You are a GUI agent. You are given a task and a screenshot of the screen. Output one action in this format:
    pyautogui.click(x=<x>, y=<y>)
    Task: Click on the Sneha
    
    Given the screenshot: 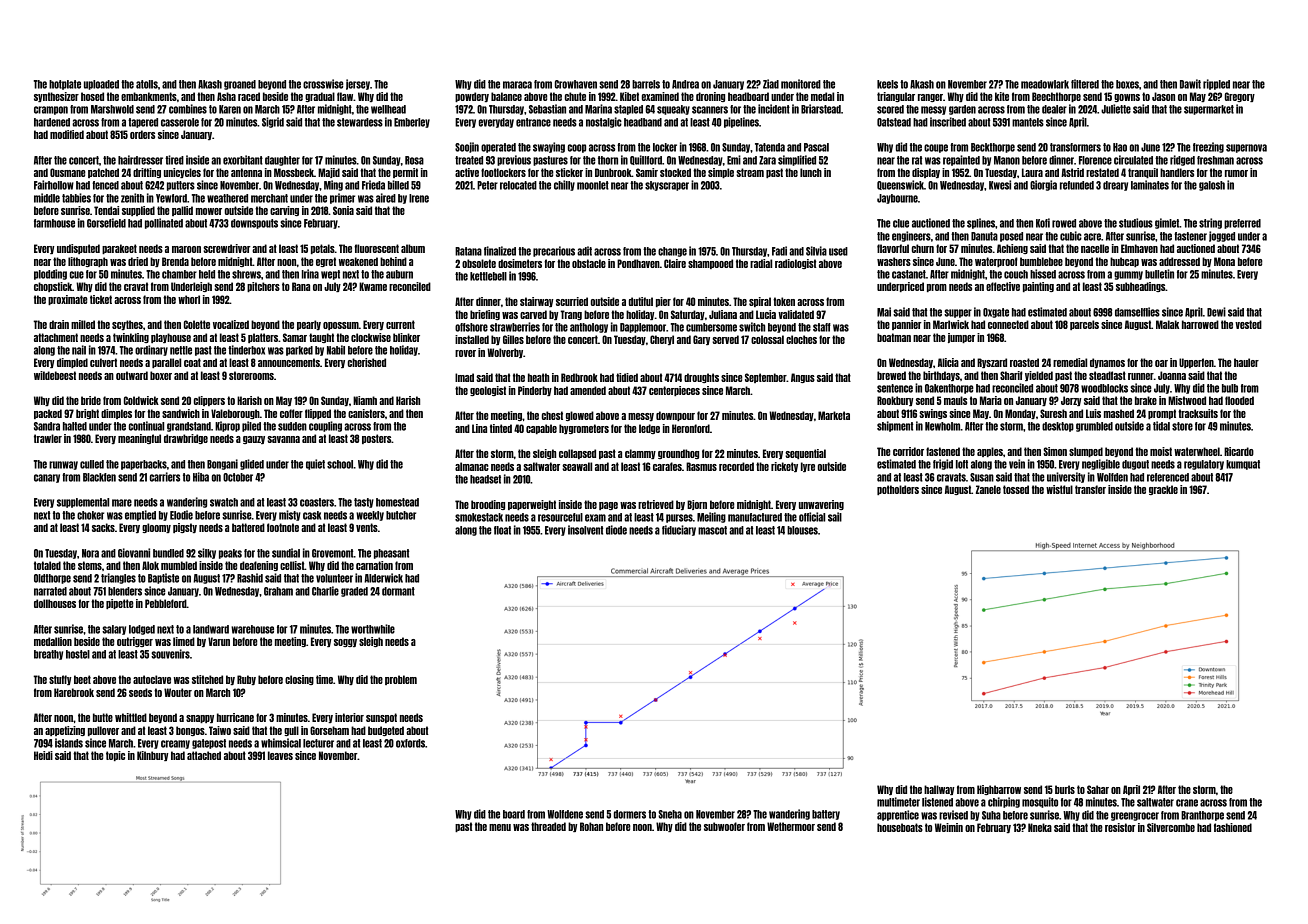 What is the action you would take?
    pyautogui.click(x=670, y=814)
